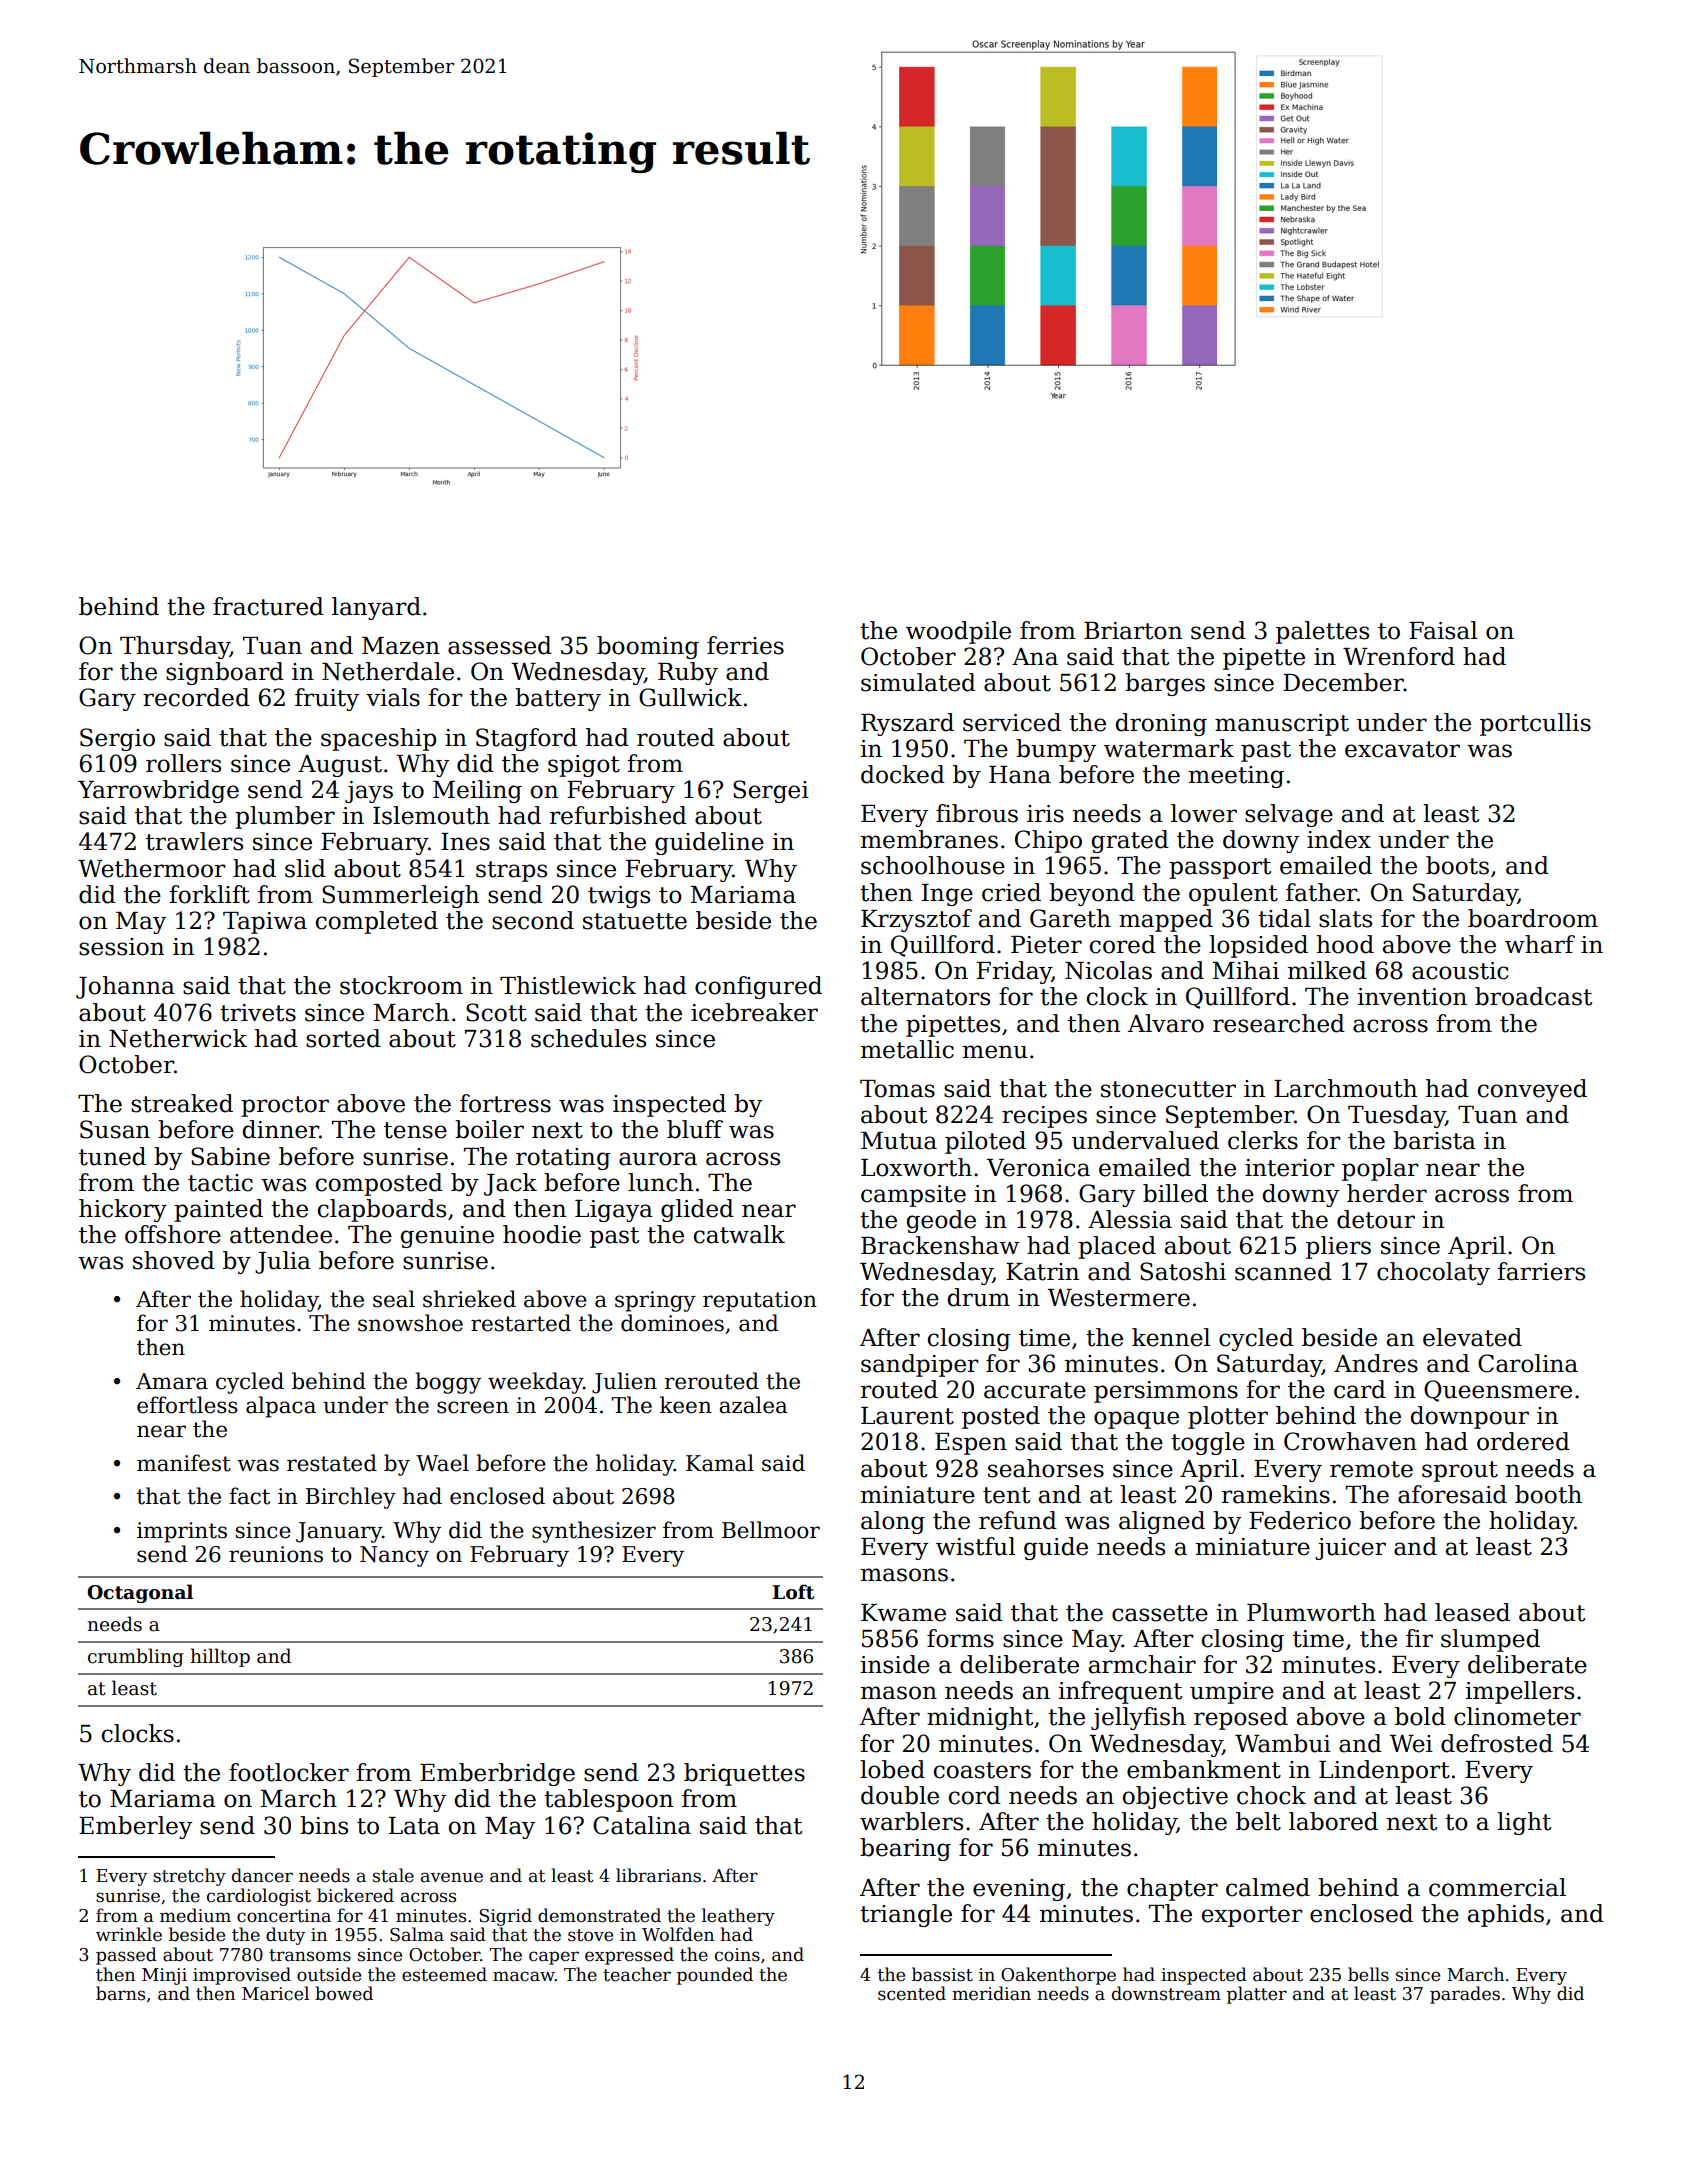 This page has width=1683, height=2178. I want to click on lanyard, so click(376, 608).
